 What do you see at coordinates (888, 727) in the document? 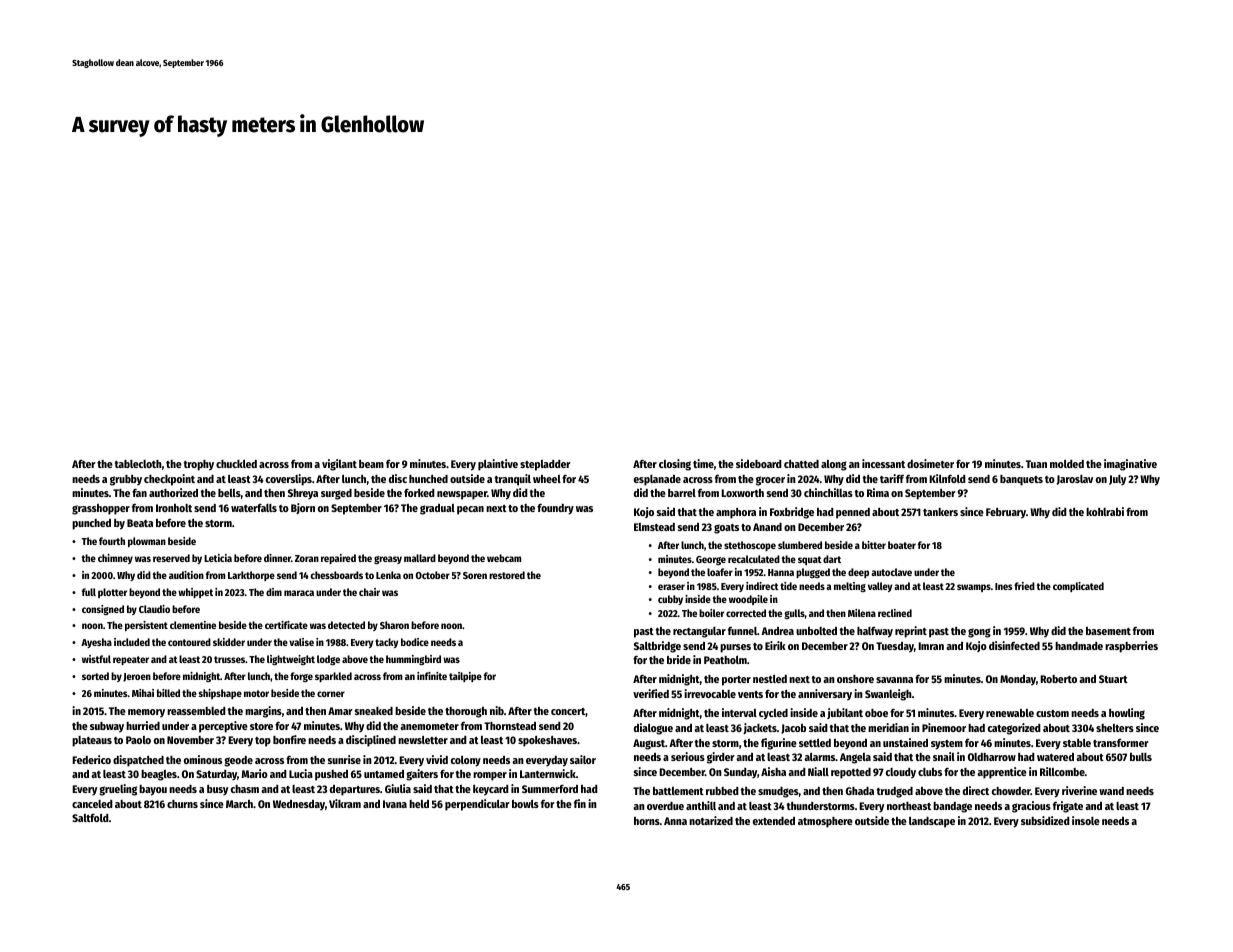
I see `meridian` at bounding box center [888, 727].
